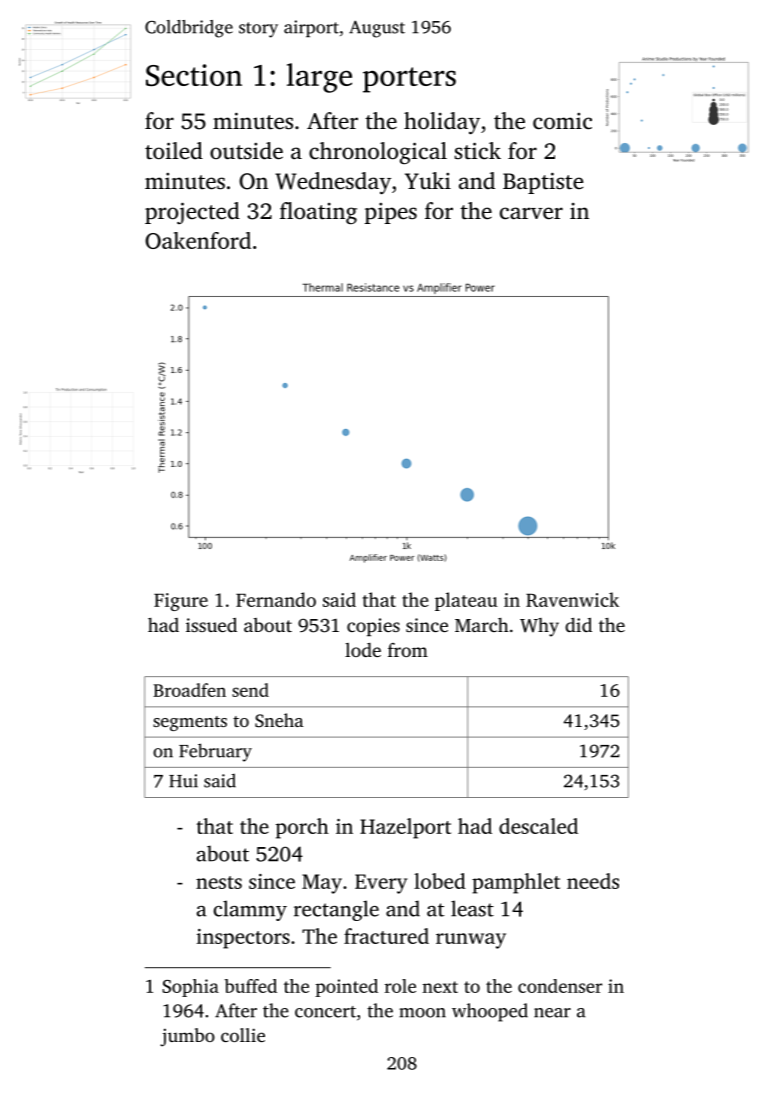 The width and height of the screenshot is (773, 1097). What do you see at coordinates (302, 828) in the screenshot?
I see `porch` at bounding box center [302, 828].
